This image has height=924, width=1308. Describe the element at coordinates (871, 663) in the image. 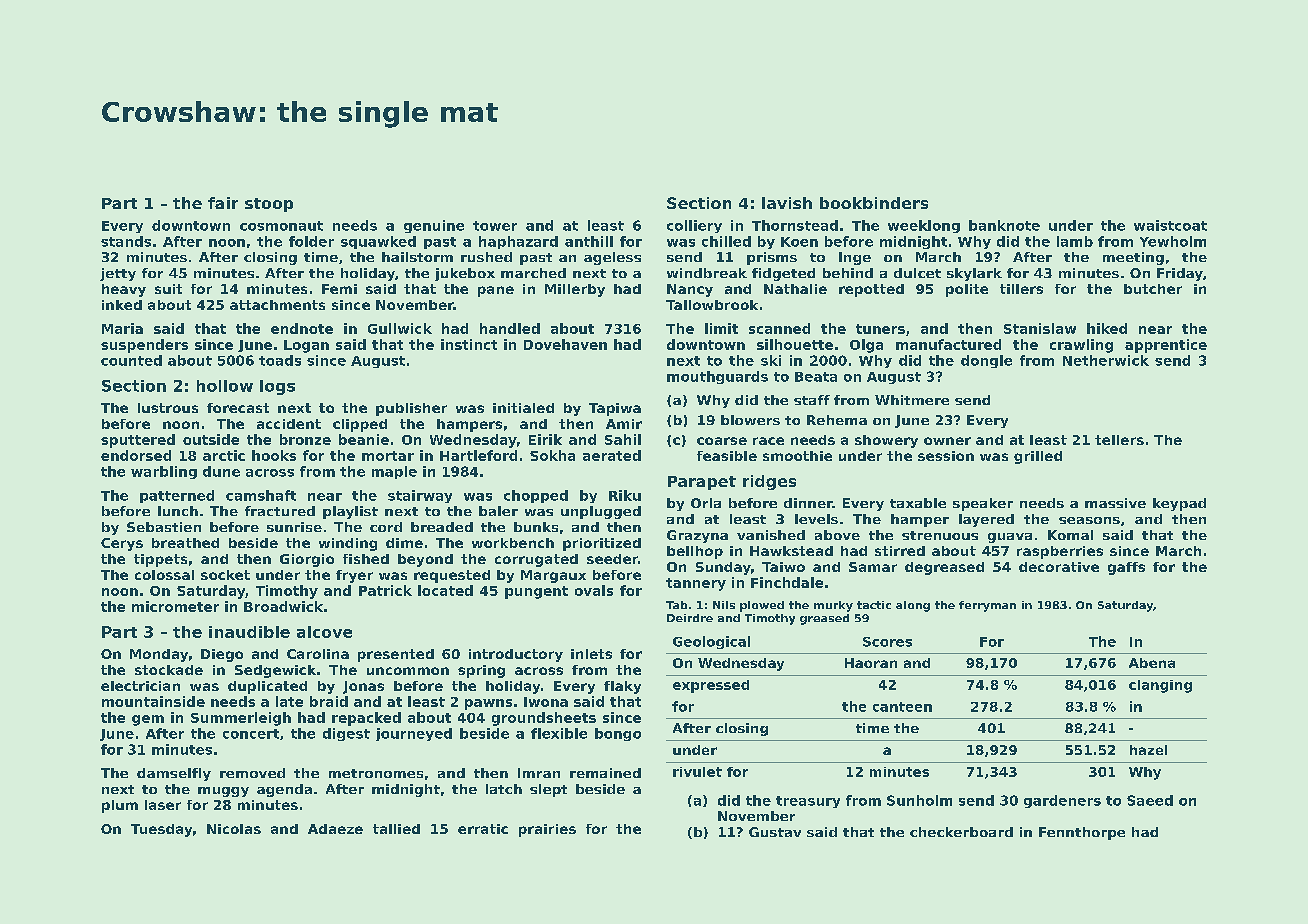

I see `Haoran` at that location.
